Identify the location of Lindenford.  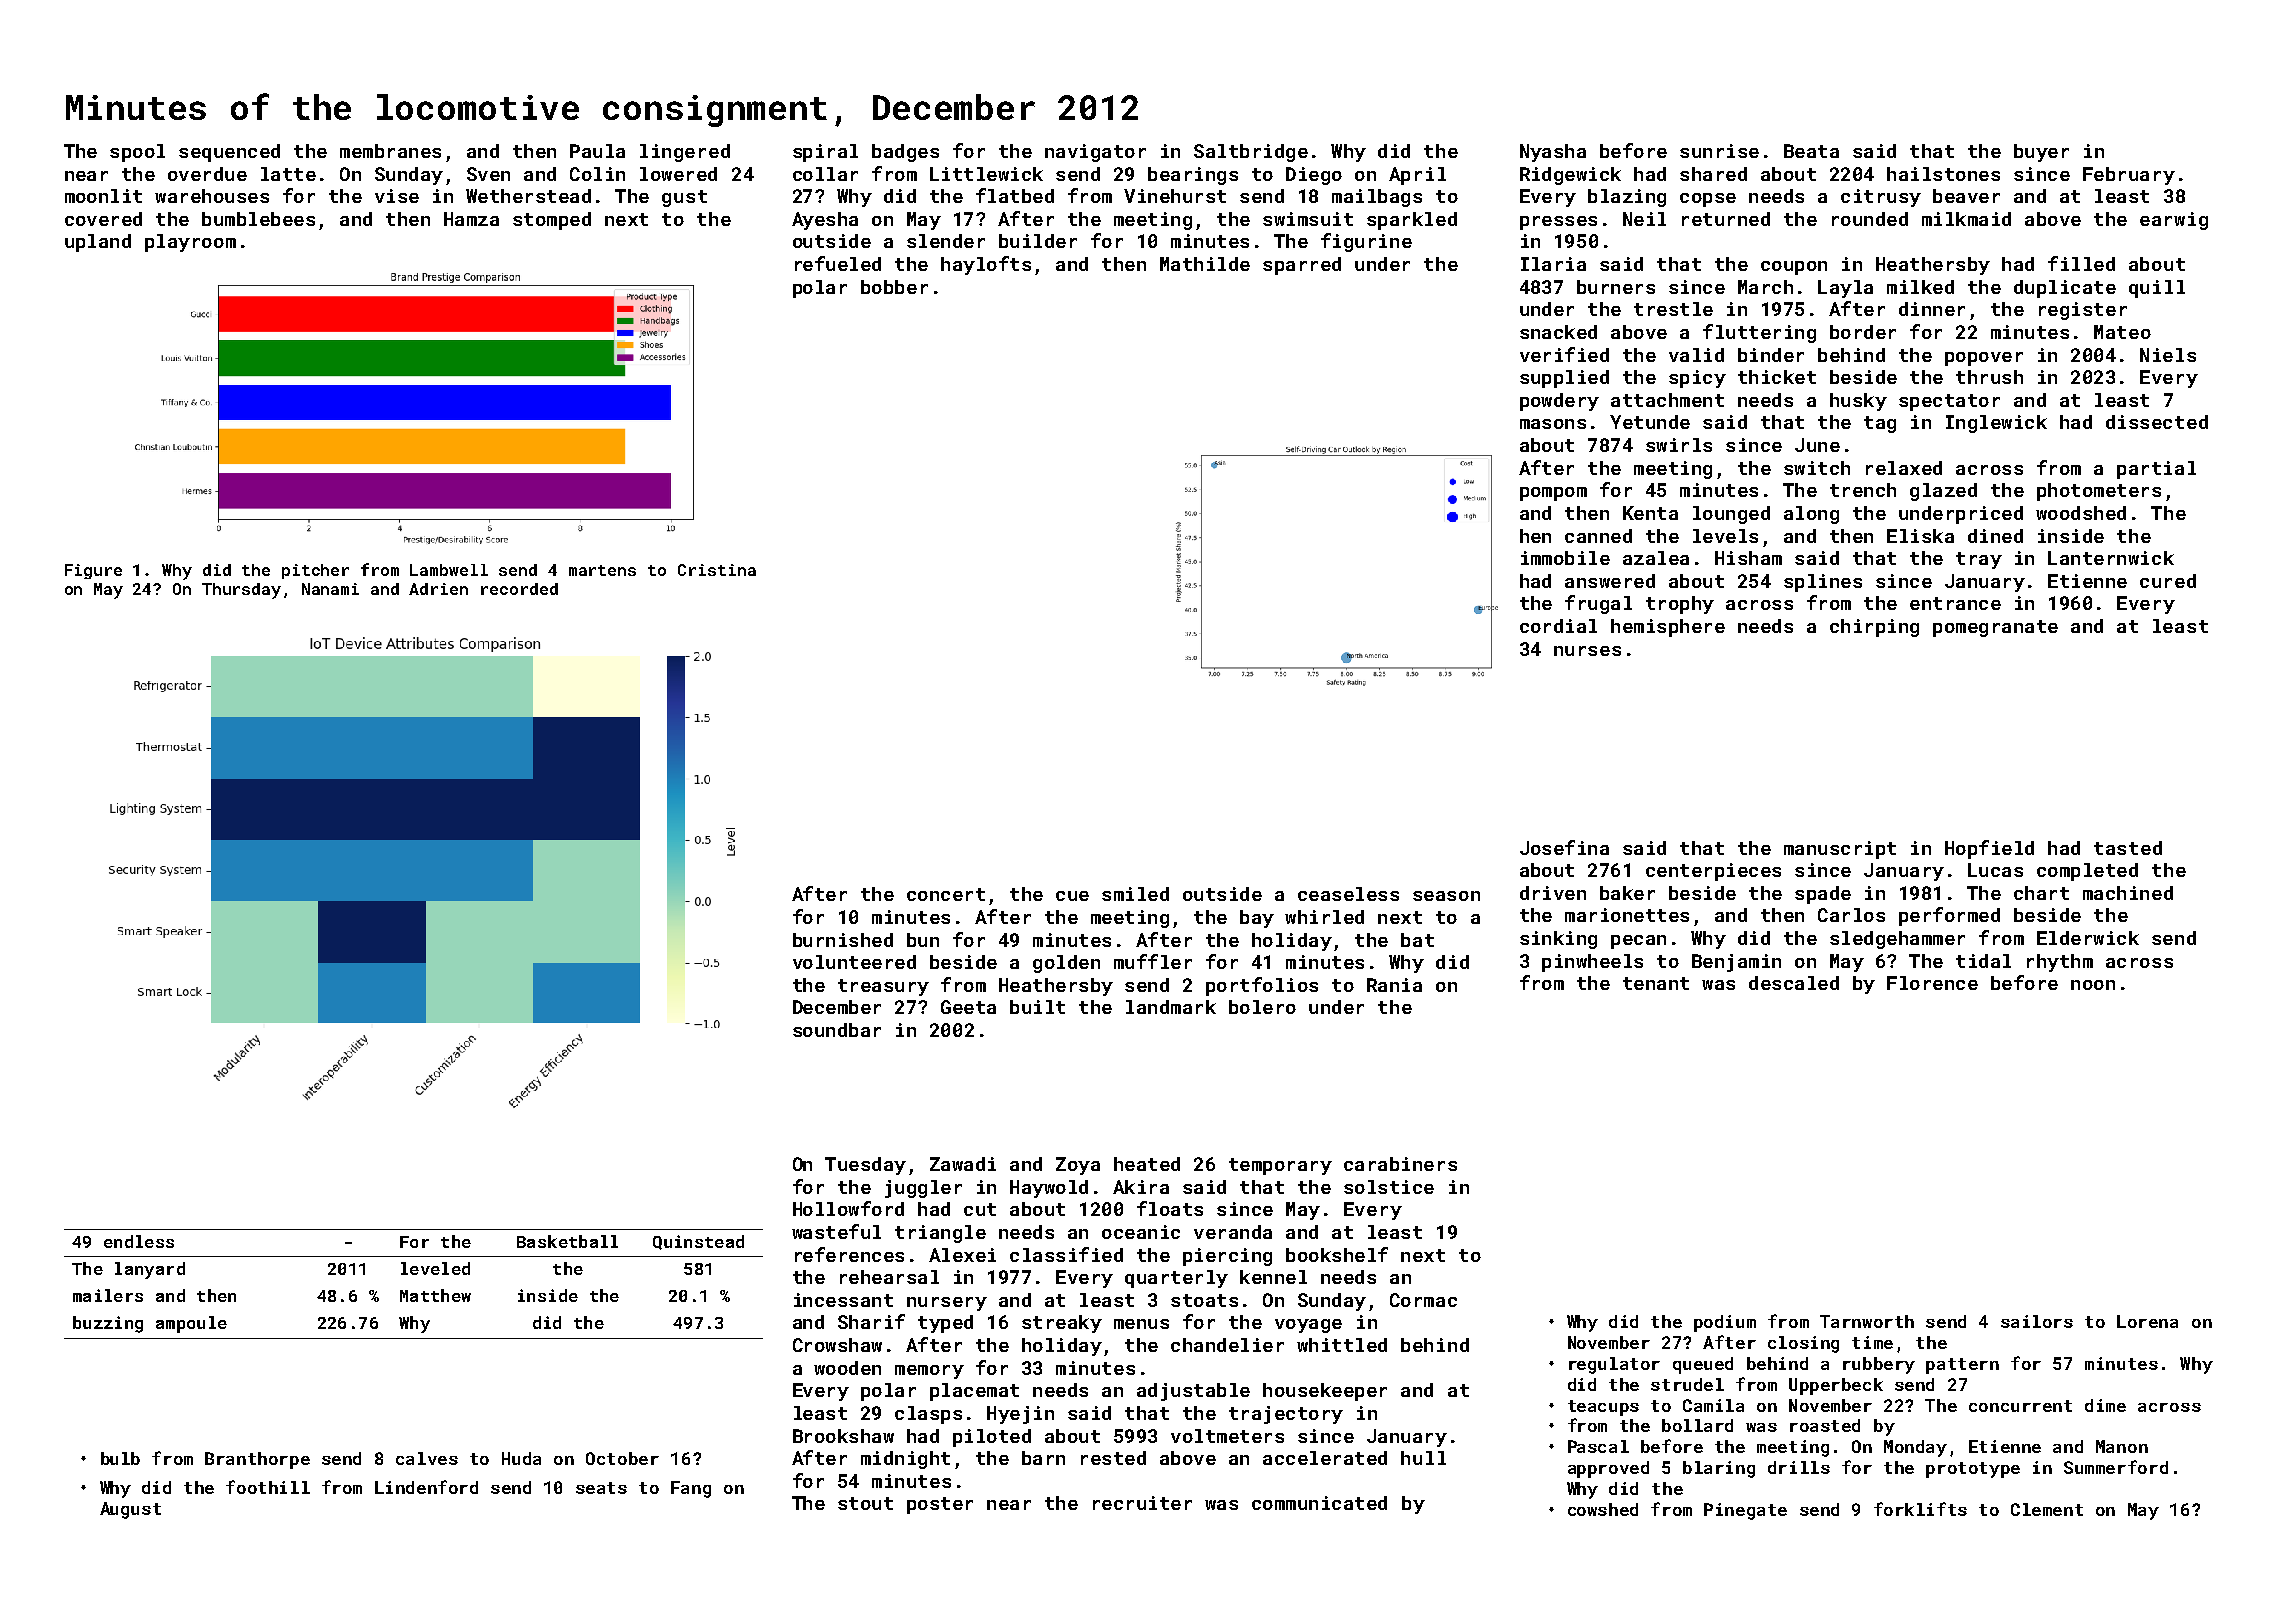
(426, 1487).
